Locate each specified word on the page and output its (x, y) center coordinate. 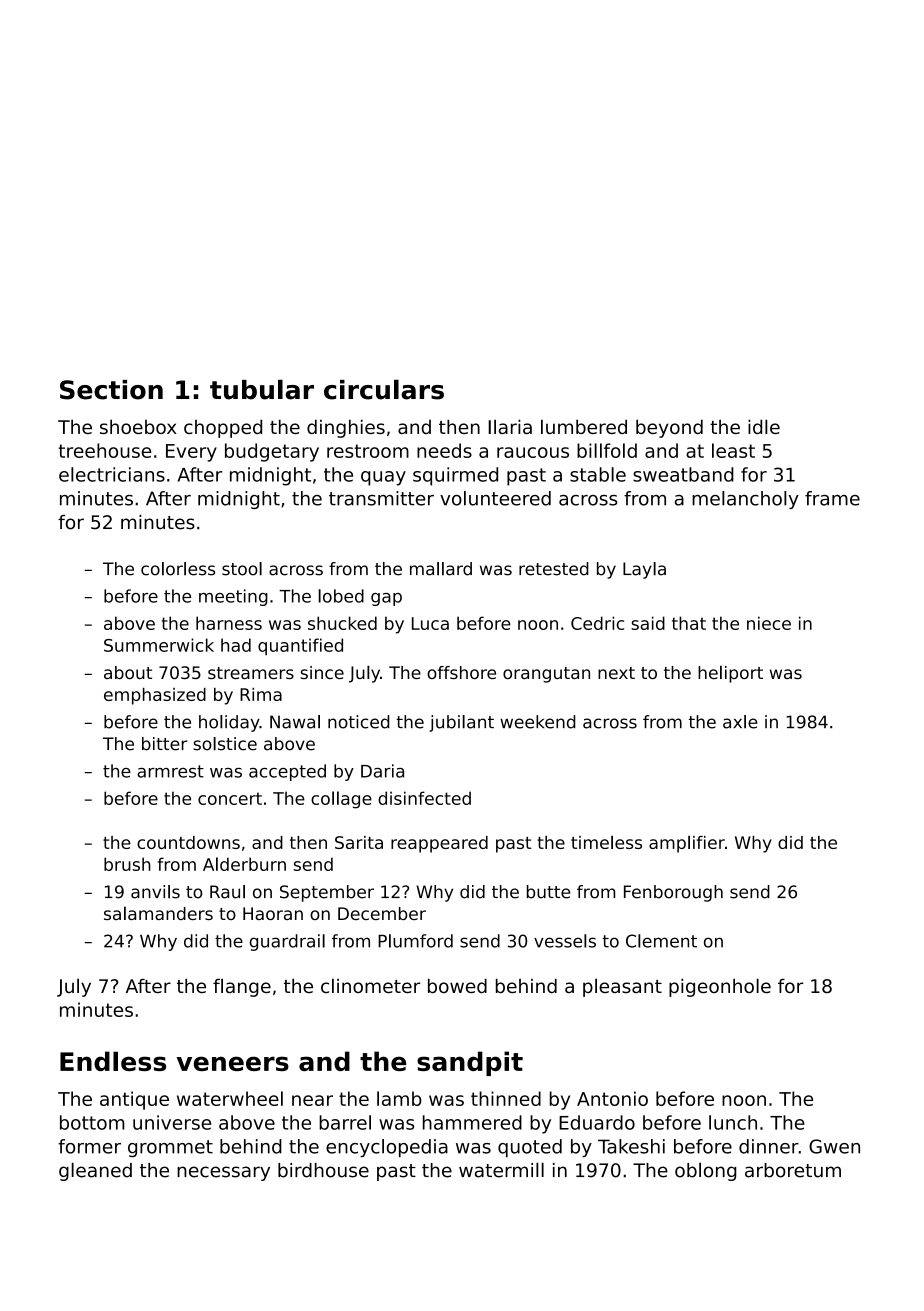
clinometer (370, 985)
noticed (359, 722)
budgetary (272, 452)
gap (386, 599)
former (89, 1146)
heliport (730, 674)
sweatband (683, 474)
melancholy (745, 500)
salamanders (158, 913)
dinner (769, 1146)
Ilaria (510, 426)
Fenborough (673, 893)
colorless (178, 569)
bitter (165, 744)
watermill (501, 1170)
